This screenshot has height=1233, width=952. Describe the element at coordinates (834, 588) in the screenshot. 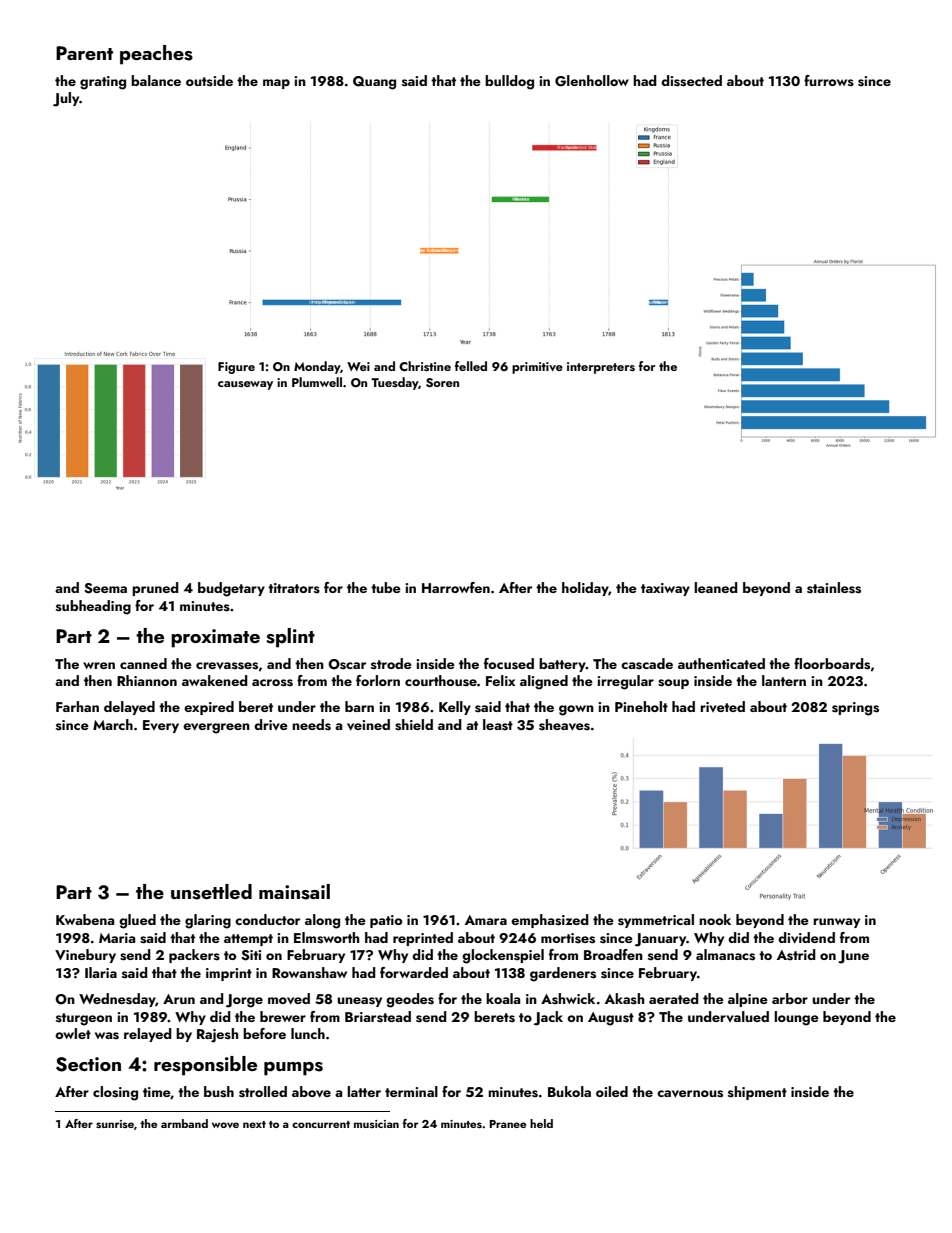

I see `stainless` at that location.
